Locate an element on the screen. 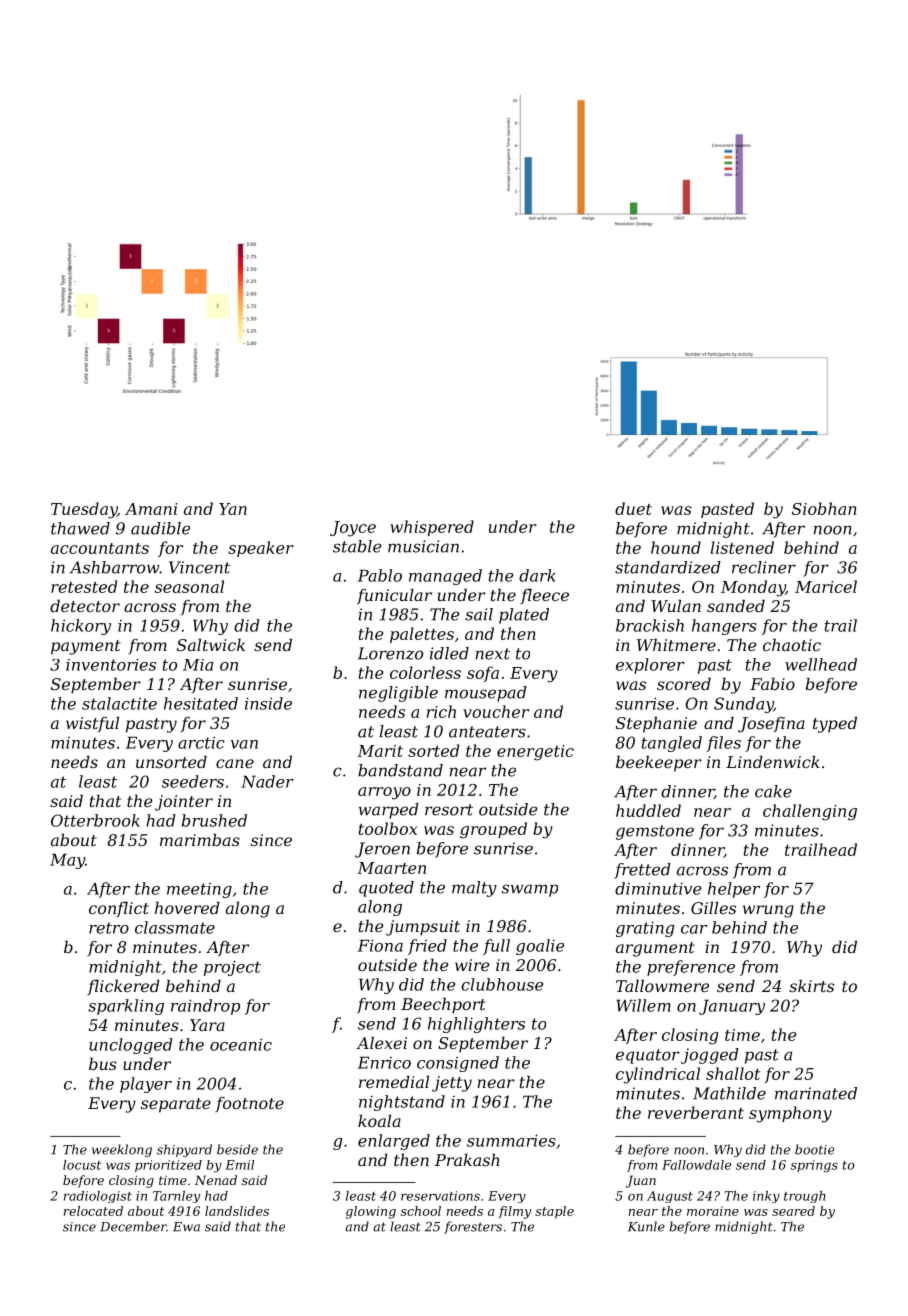  shipyard is located at coordinates (184, 1150).
